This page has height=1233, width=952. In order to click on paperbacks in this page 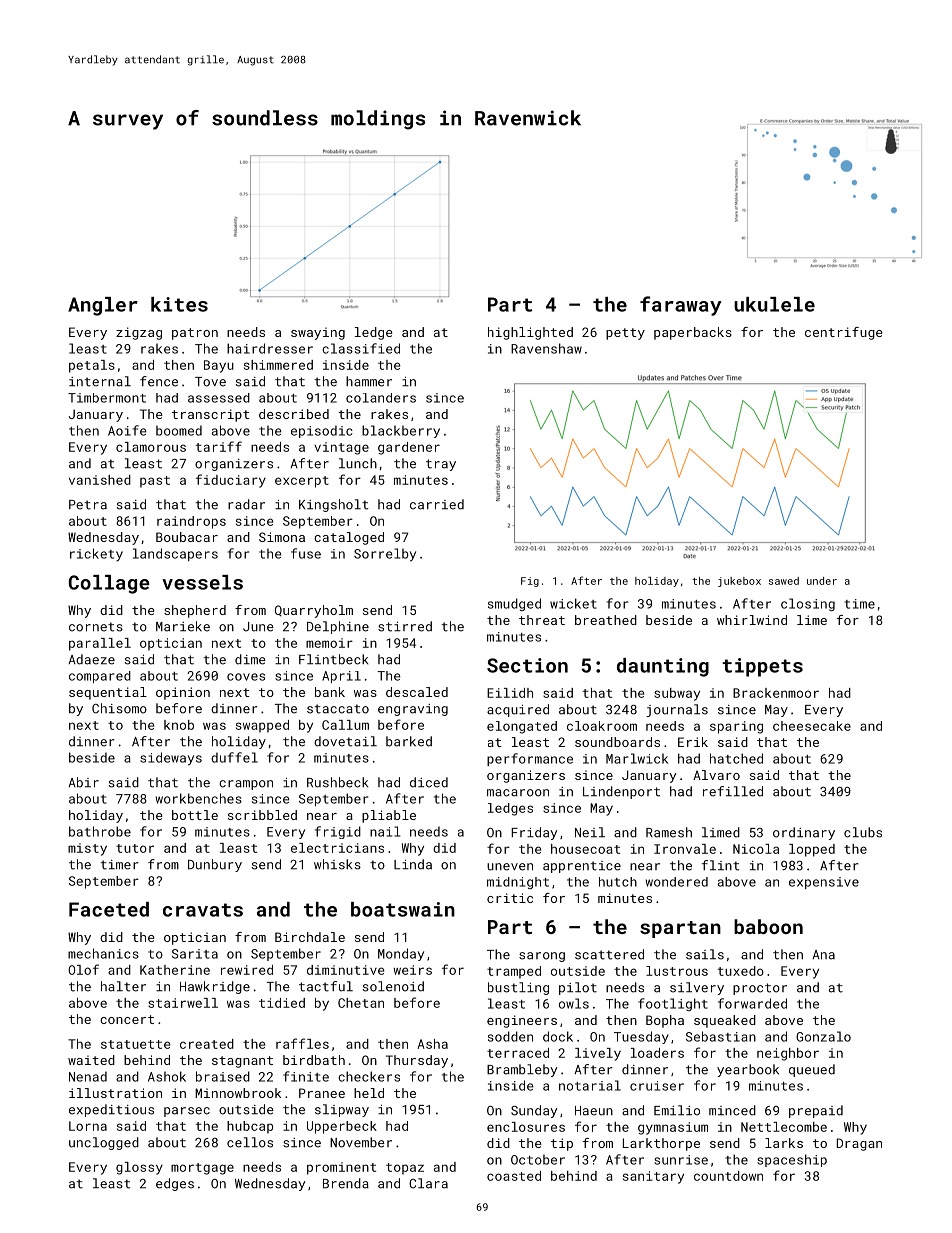, I will do `click(693, 333)`.
